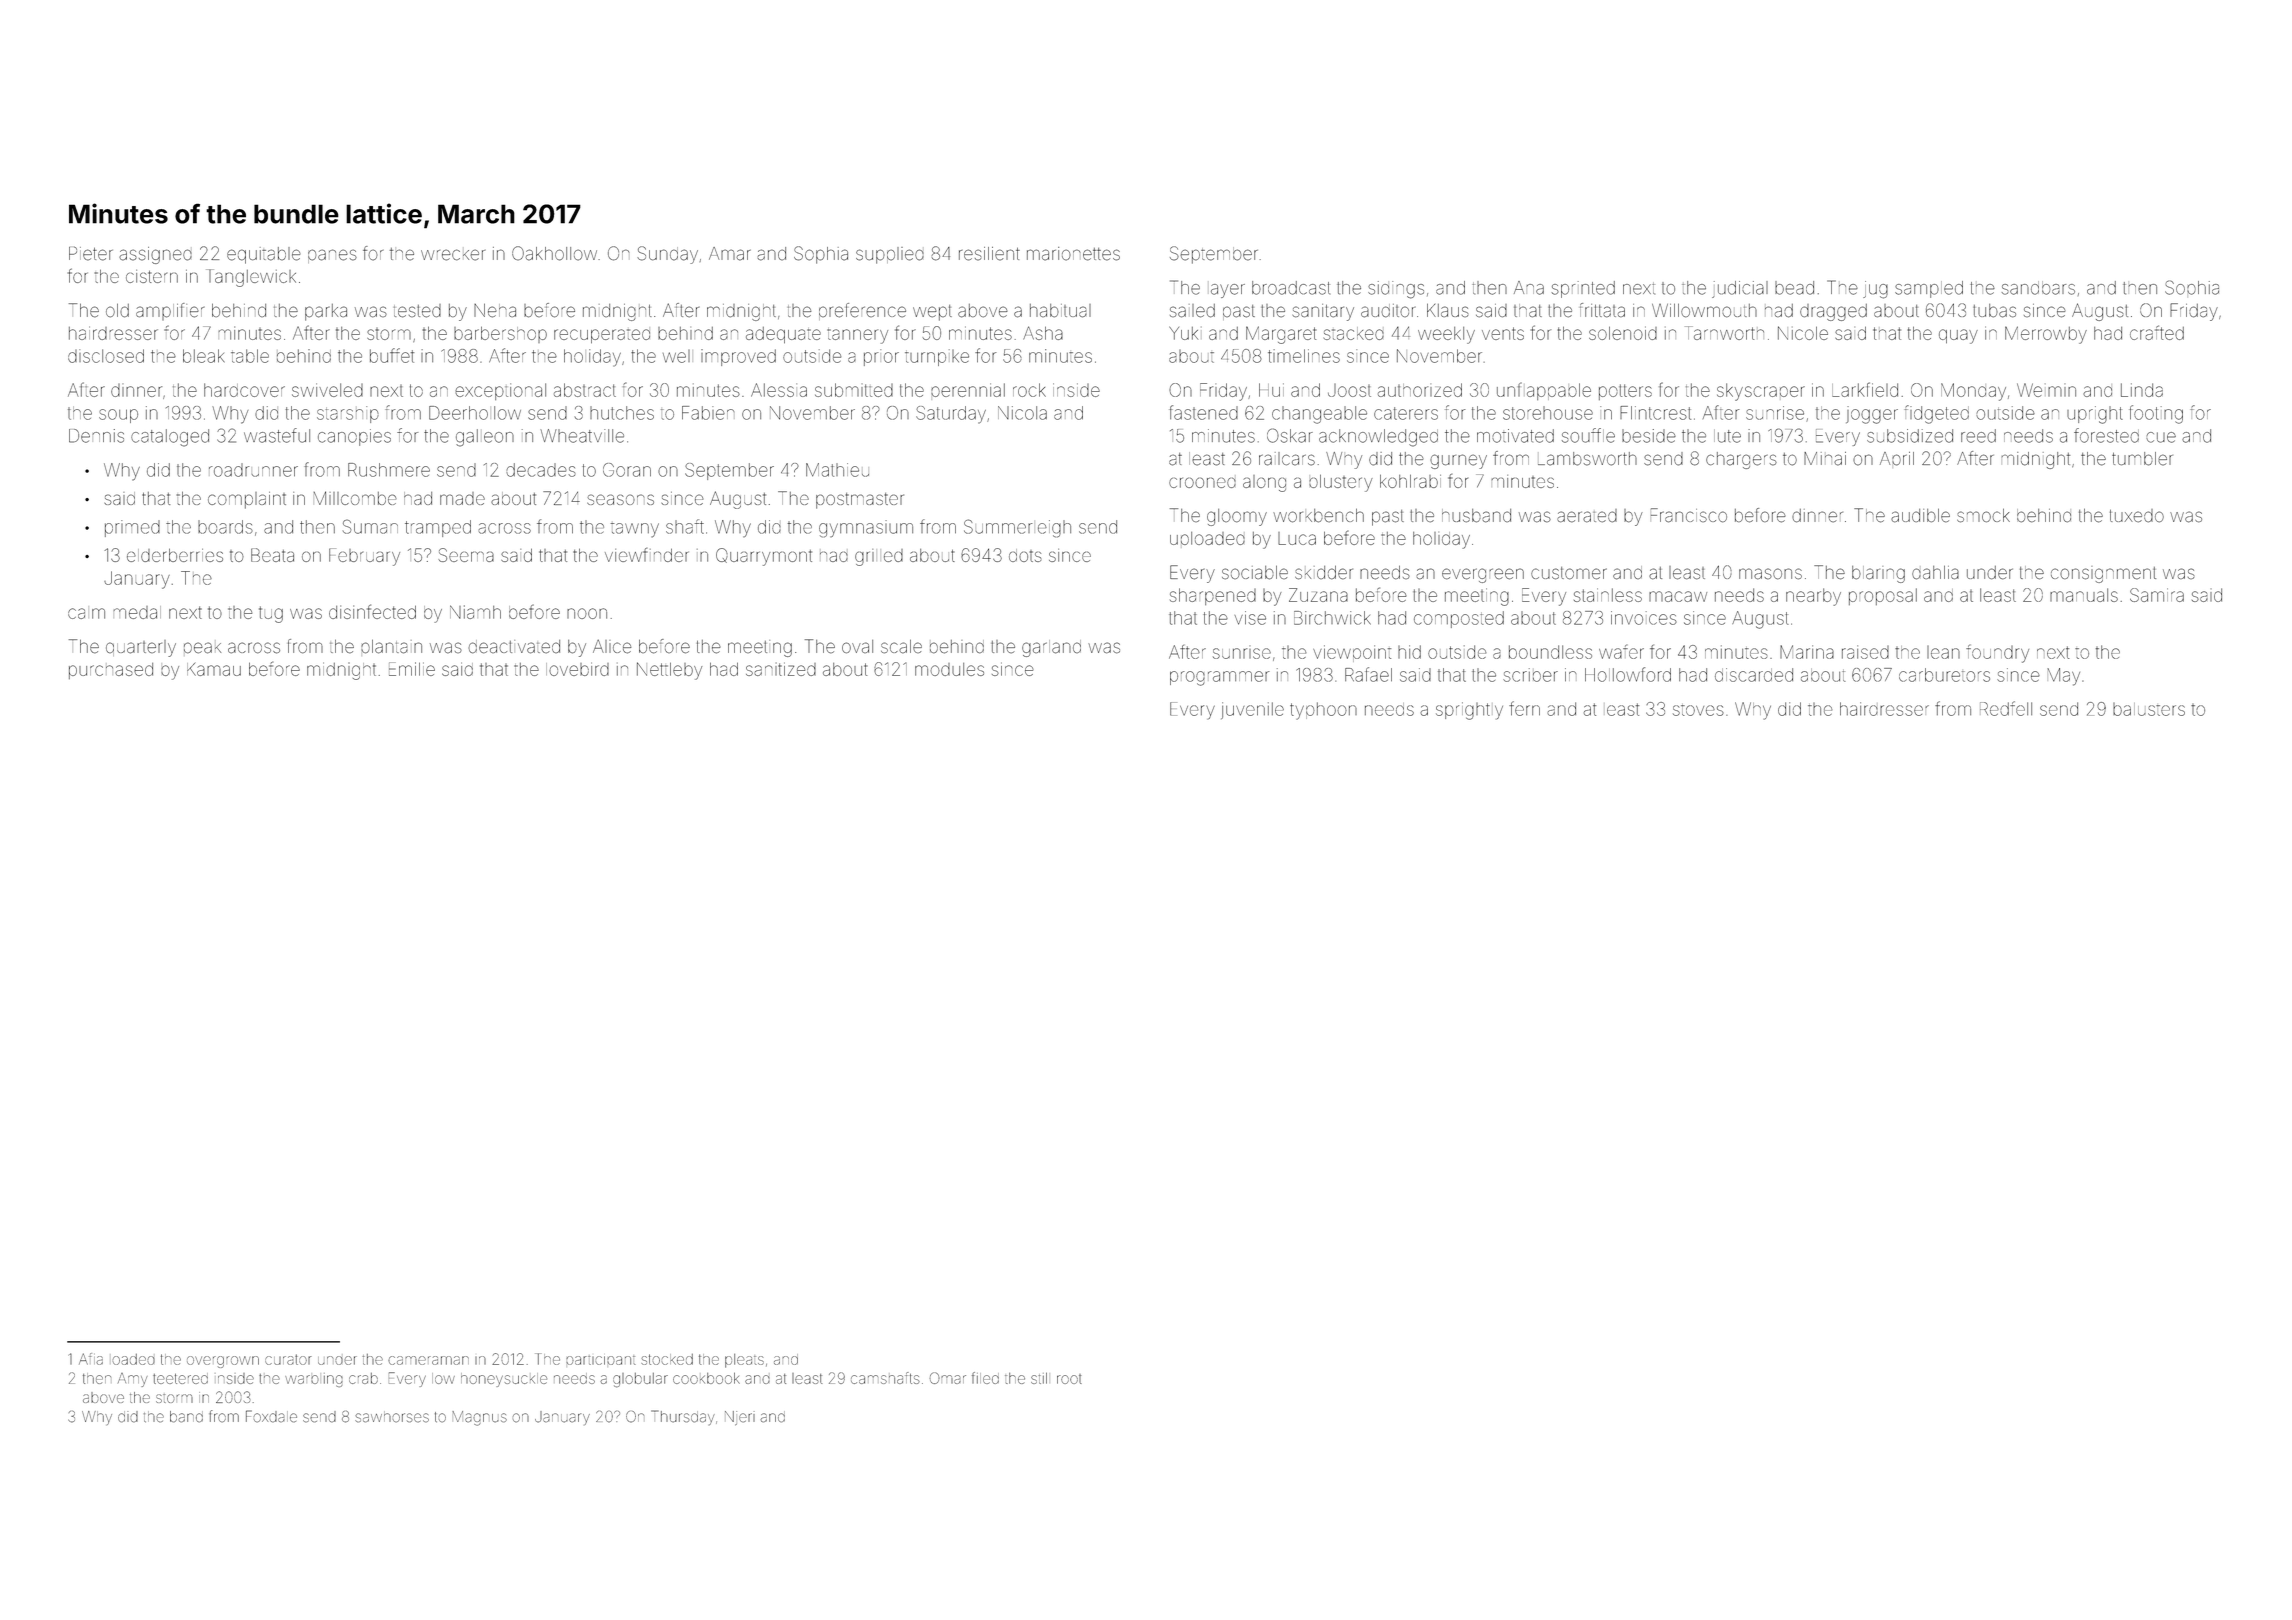 This screenshot has height=1620, width=2292. Describe the element at coordinates (288, 1359) in the screenshot. I see `curator` at that location.
